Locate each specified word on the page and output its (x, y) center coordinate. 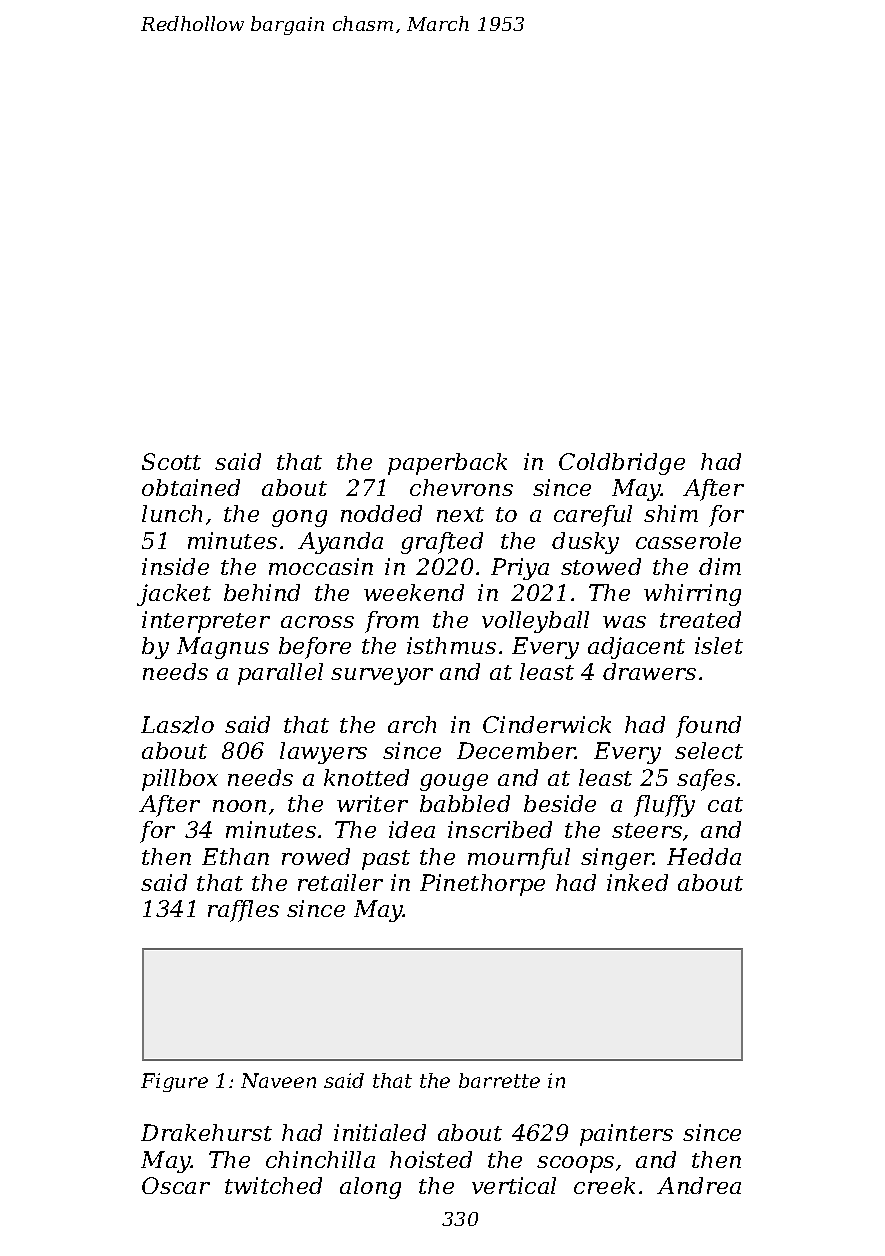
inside (175, 566)
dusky (585, 543)
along (370, 1188)
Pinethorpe (482, 885)
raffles (243, 911)
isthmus (451, 645)
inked (637, 882)
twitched (273, 1185)
